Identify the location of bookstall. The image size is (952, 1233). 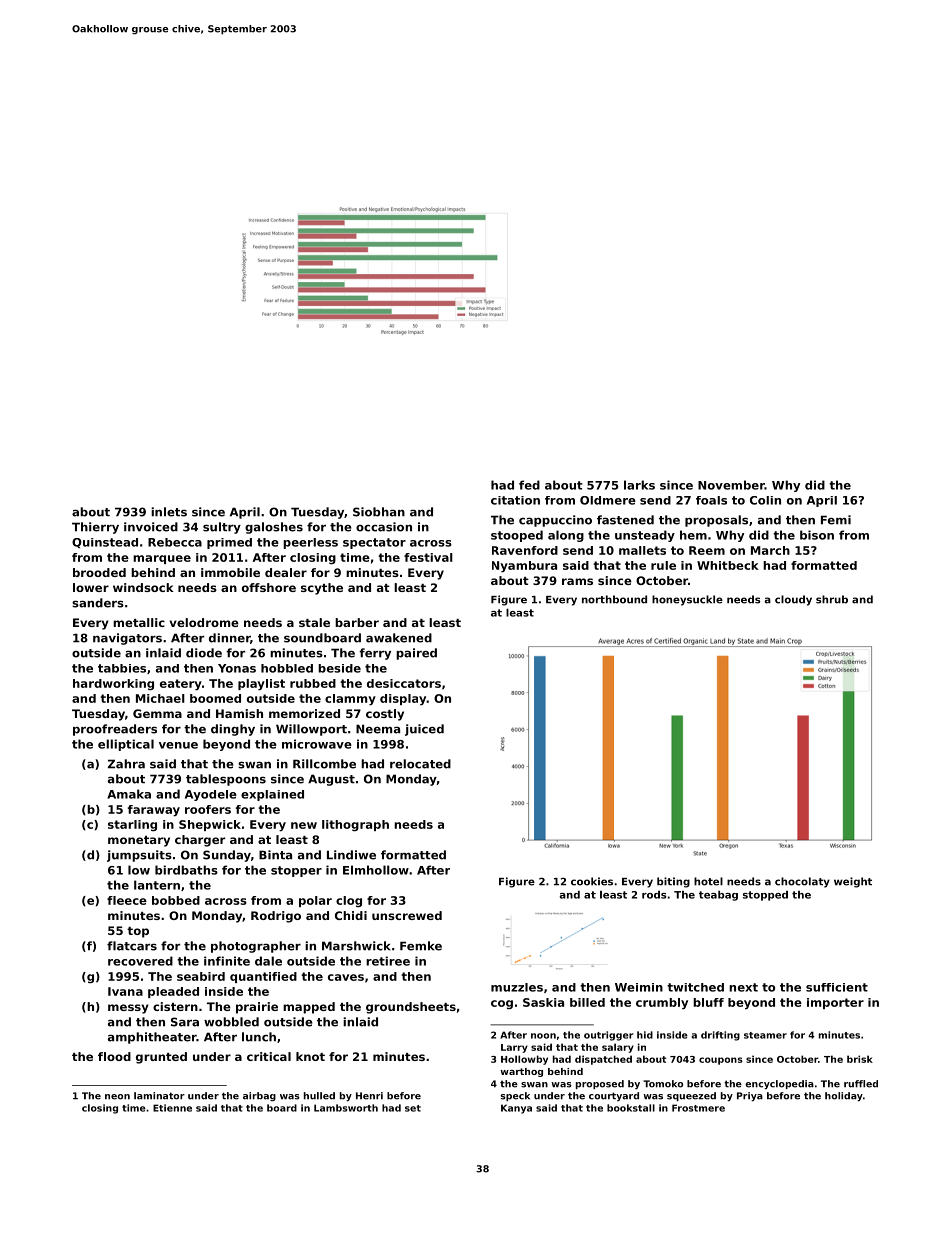
(631, 1108).
